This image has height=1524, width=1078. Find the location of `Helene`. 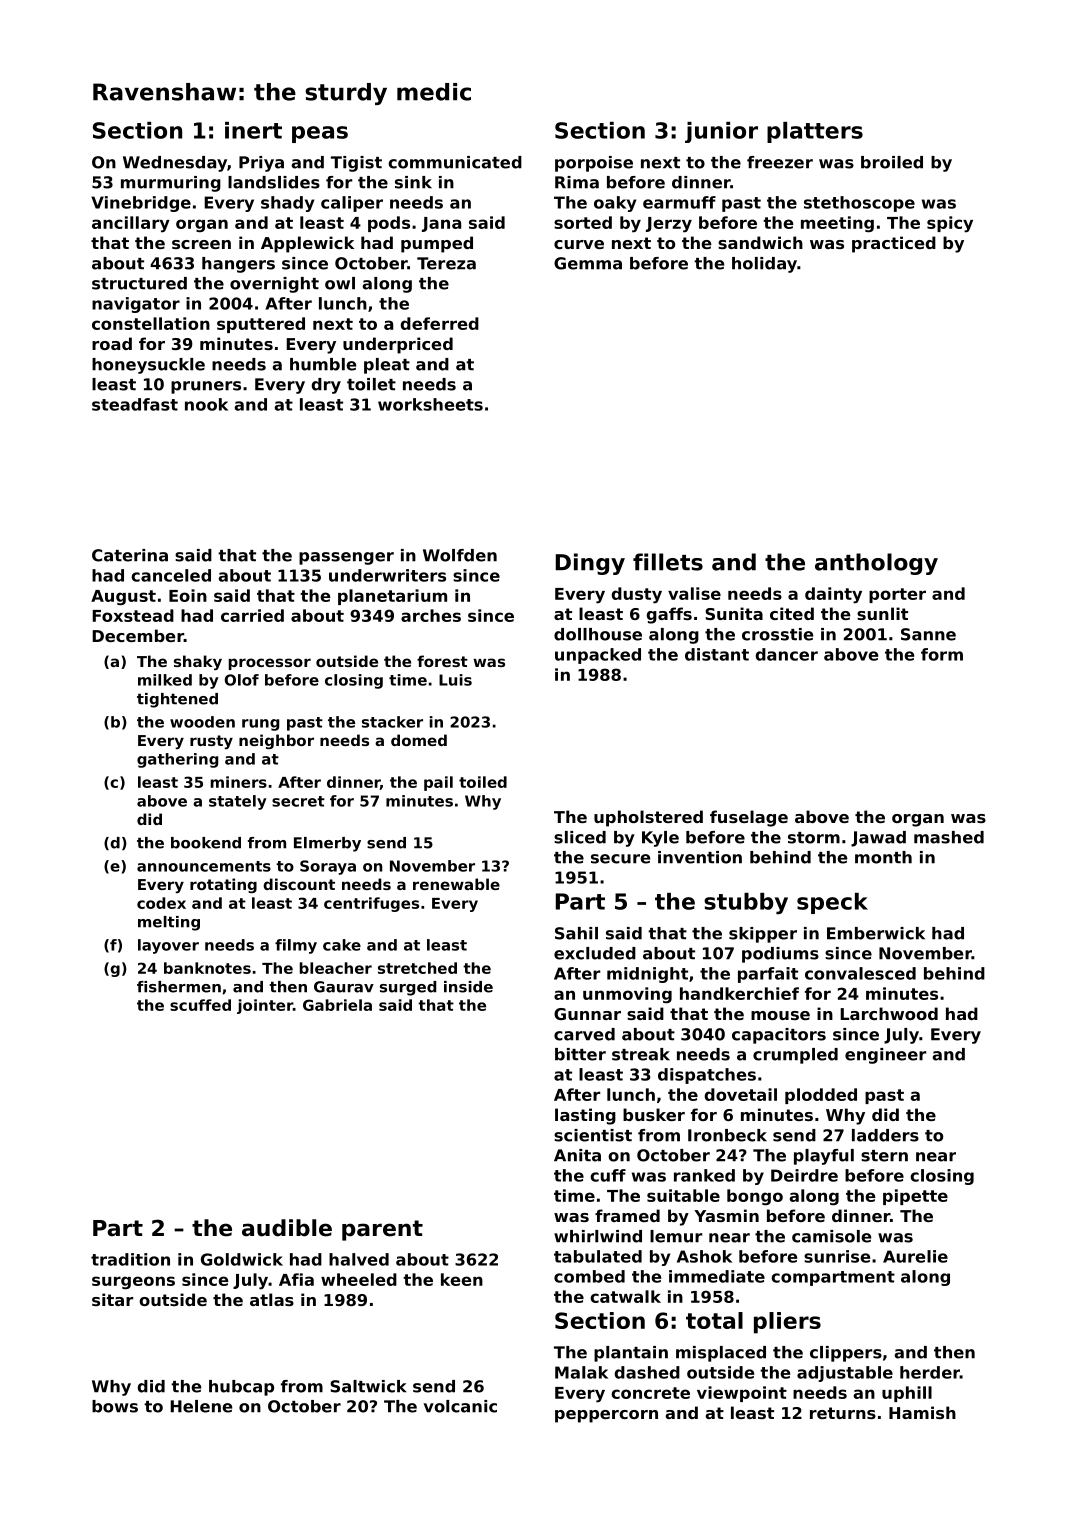

Helene is located at coordinates (201, 1406).
